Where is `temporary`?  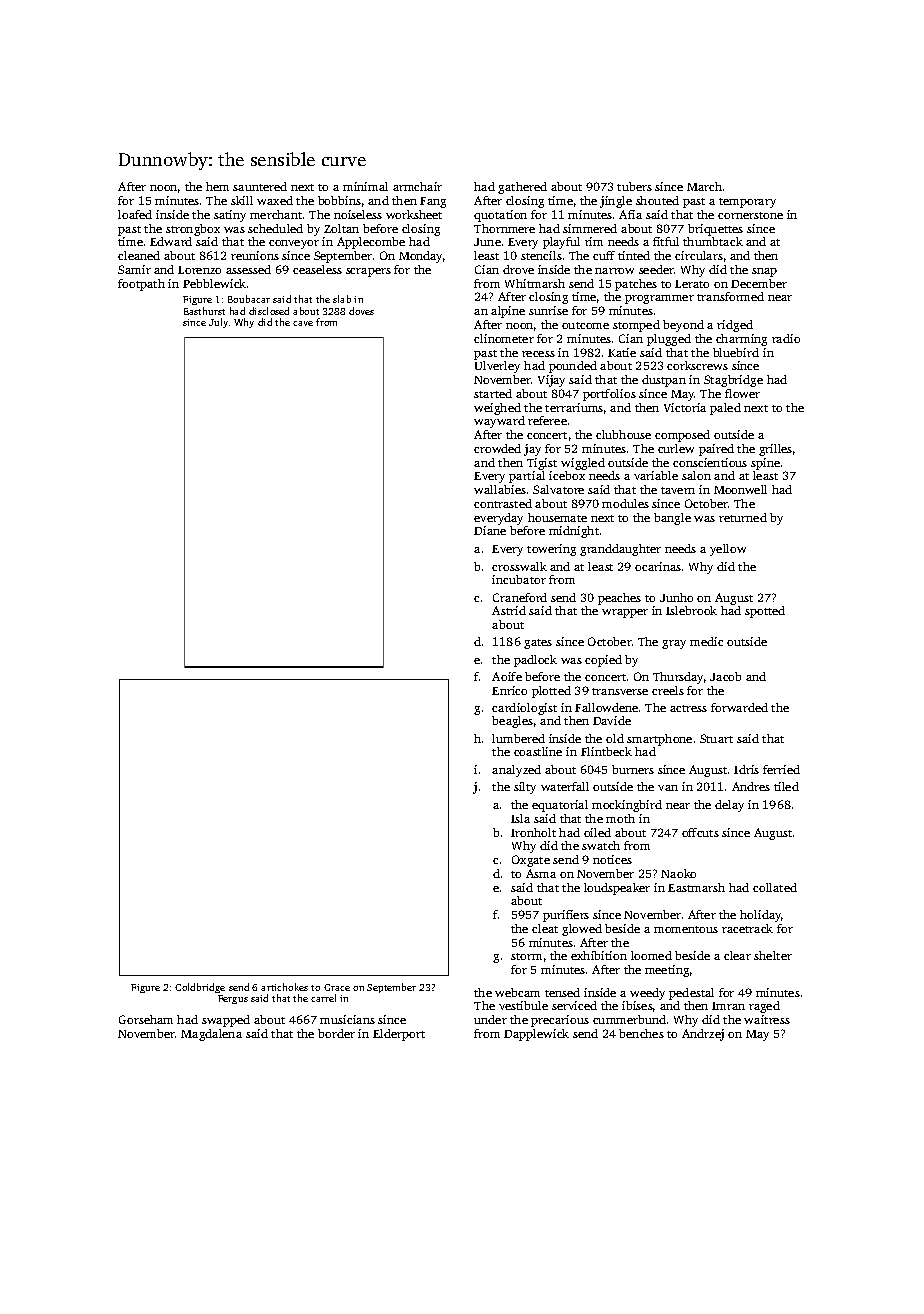 temporary is located at coordinates (747, 203).
